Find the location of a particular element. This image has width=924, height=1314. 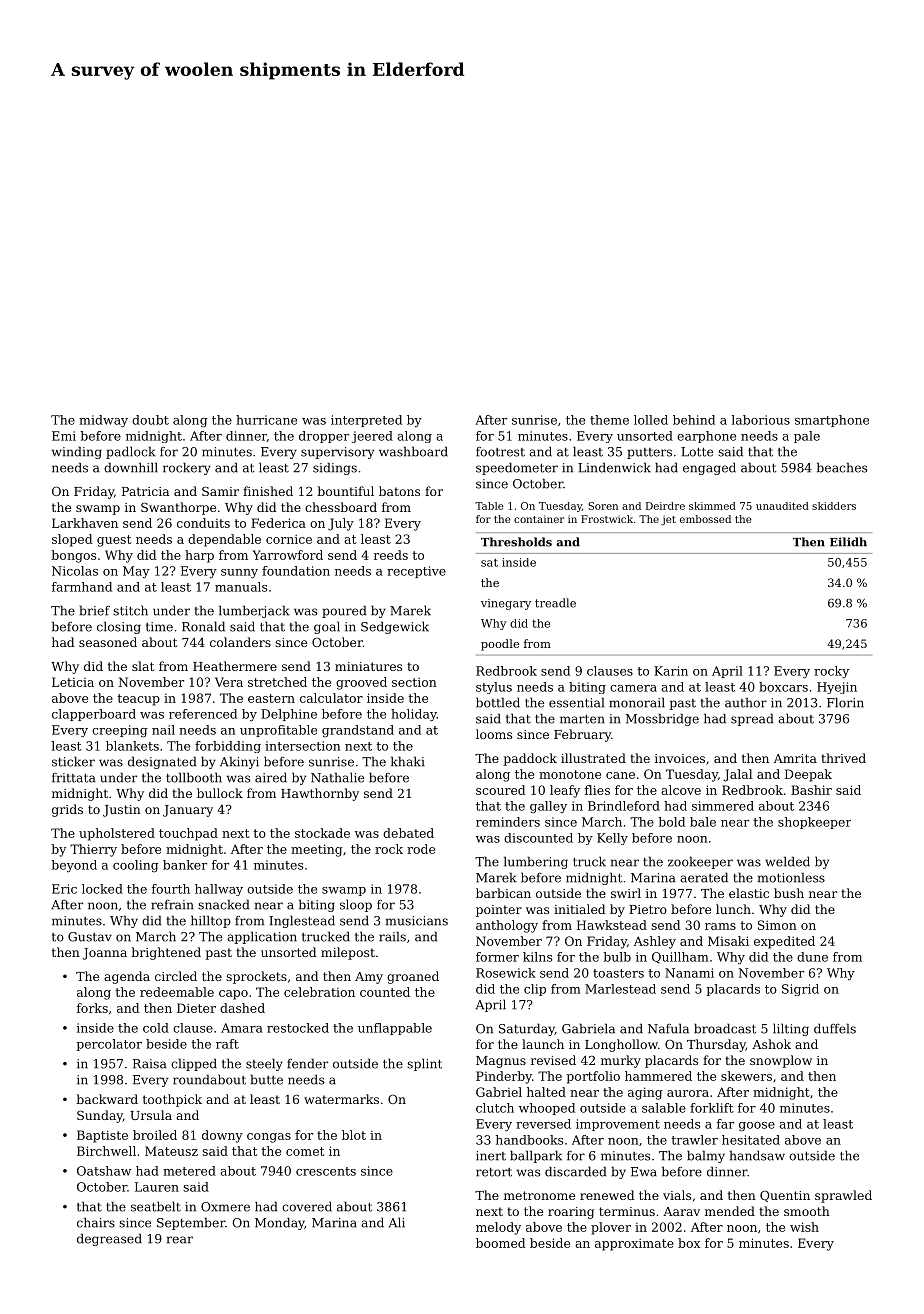

rear is located at coordinates (180, 1240).
